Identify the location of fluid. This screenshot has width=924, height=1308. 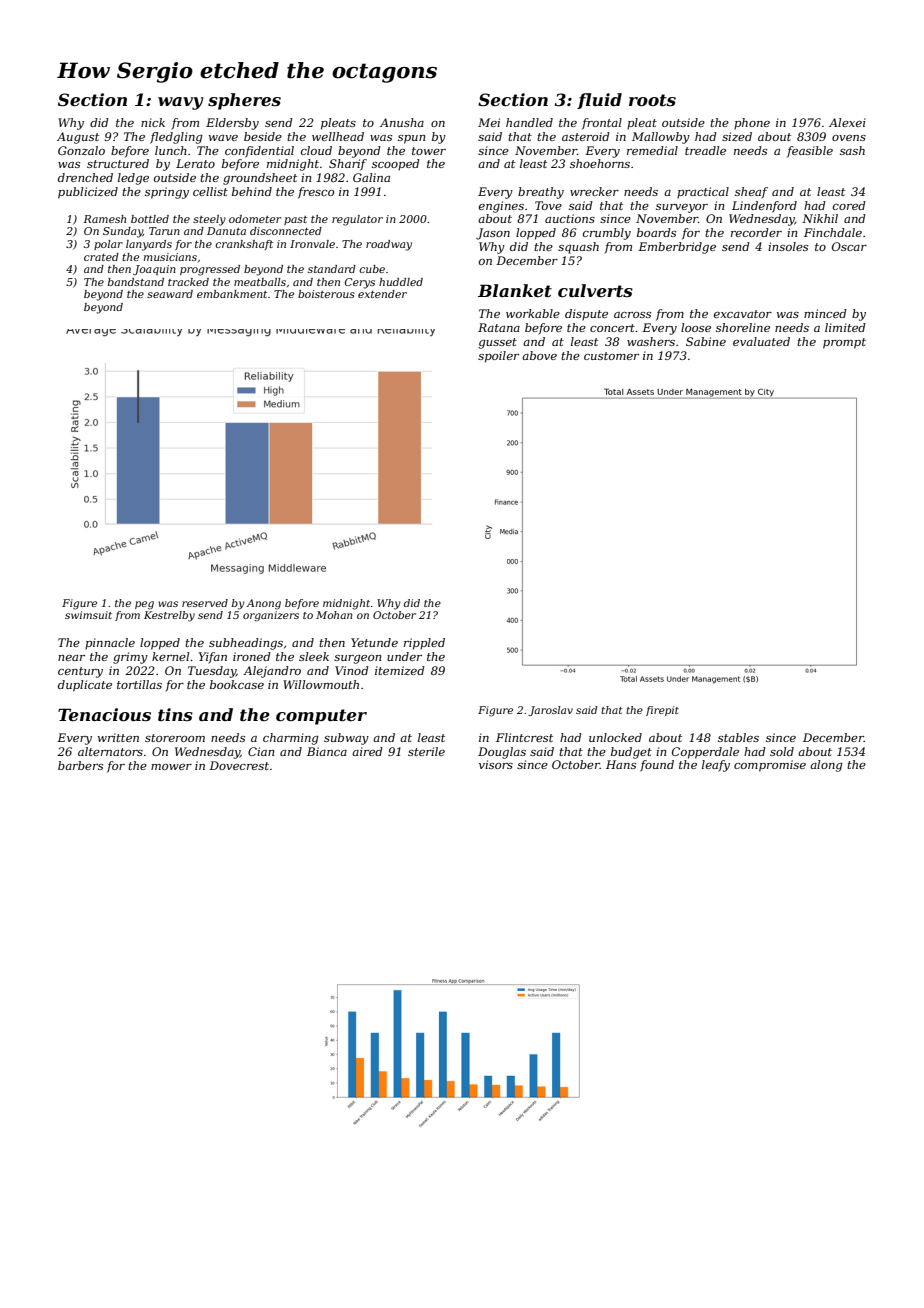
(599, 101).
